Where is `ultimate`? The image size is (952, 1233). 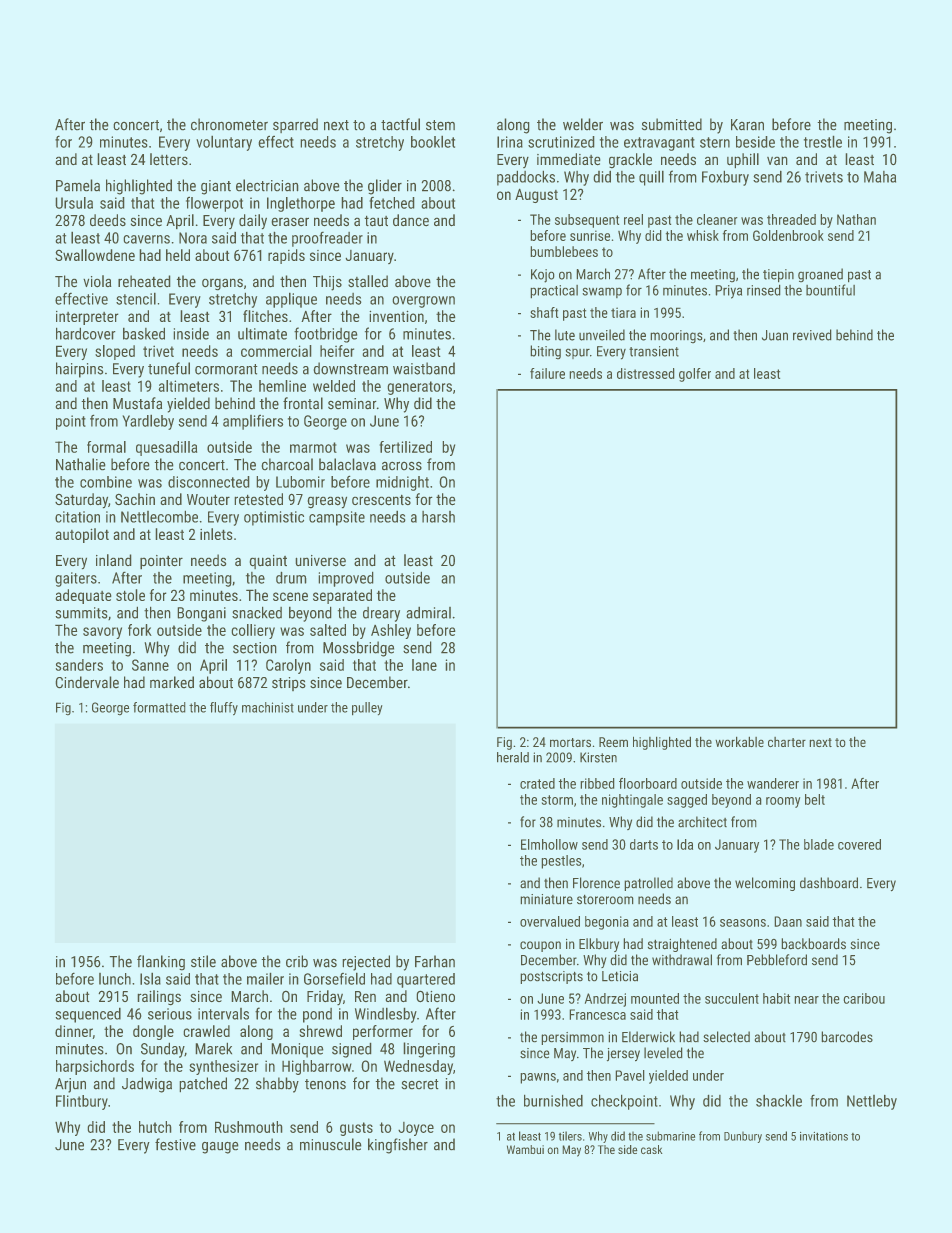
ultimate is located at coordinates (262, 333).
